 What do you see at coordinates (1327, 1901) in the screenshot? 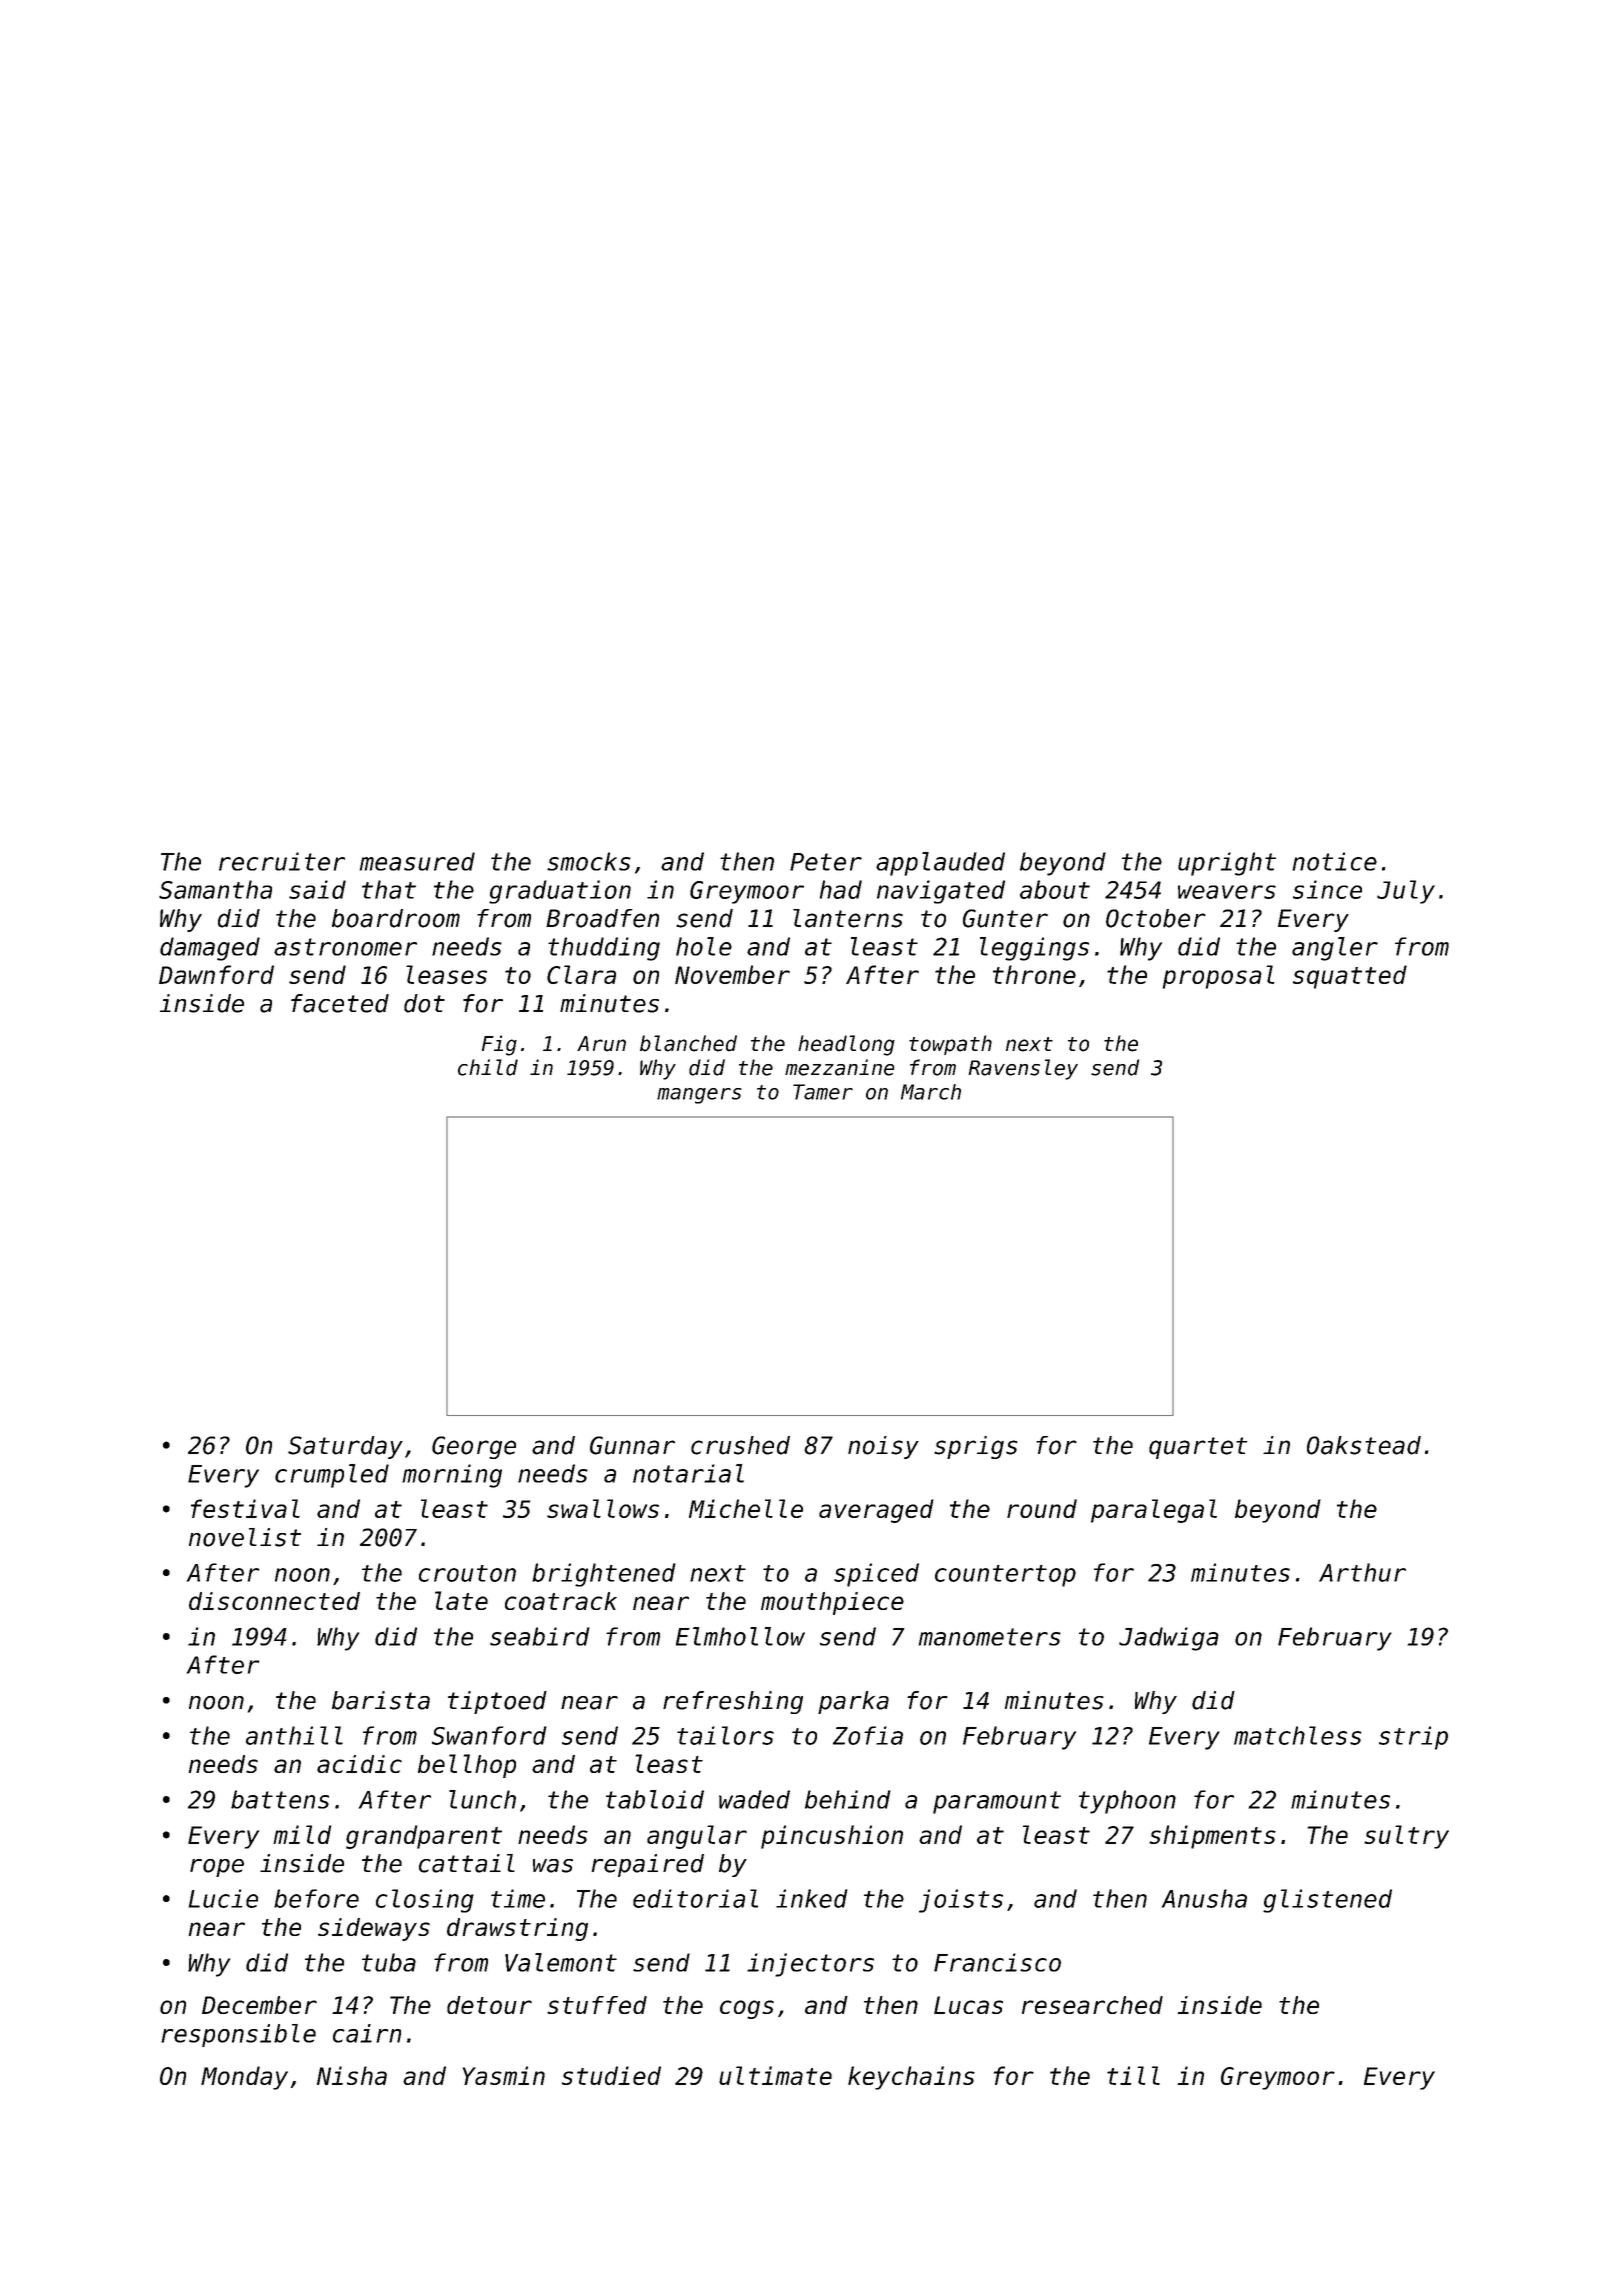
I see `glistened` at bounding box center [1327, 1901].
